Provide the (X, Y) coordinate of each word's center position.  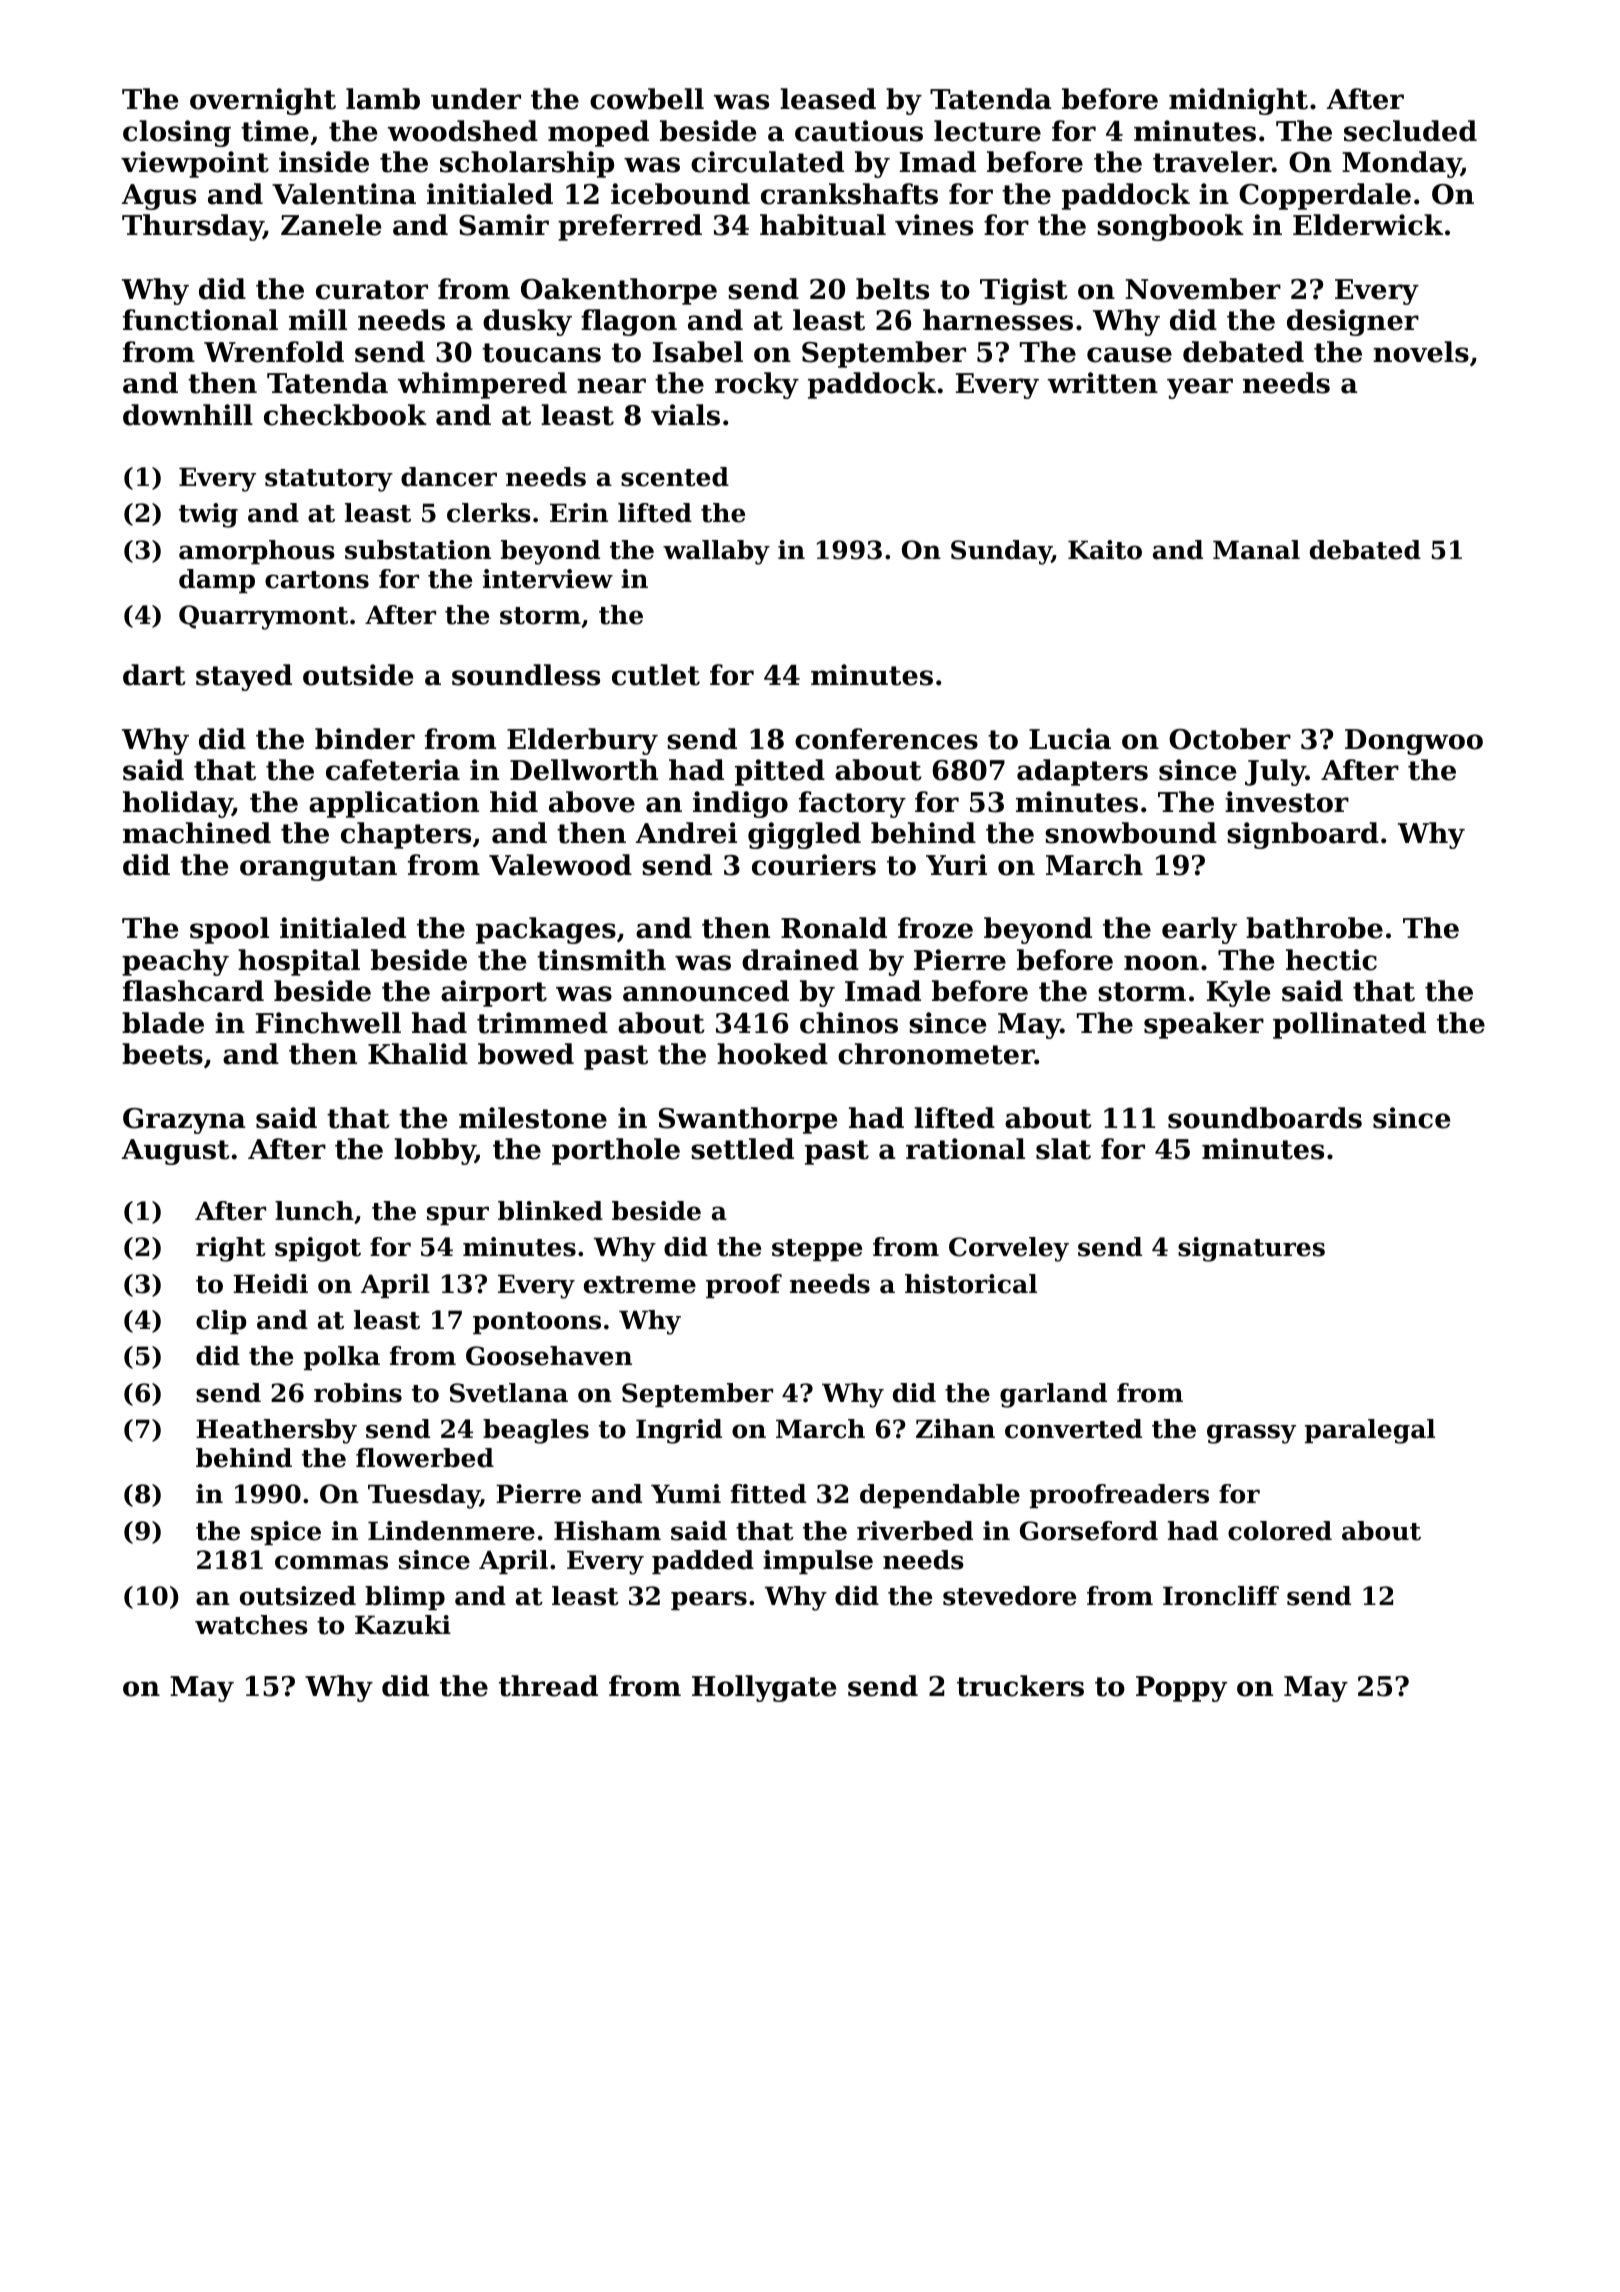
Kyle (1238, 993)
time (275, 131)
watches (251, 1625)
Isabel (698, 352)
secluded (1410, 131)
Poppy (1181, 1689)
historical (971, 1284)
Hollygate (764, 1688)
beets (162, 1054)
